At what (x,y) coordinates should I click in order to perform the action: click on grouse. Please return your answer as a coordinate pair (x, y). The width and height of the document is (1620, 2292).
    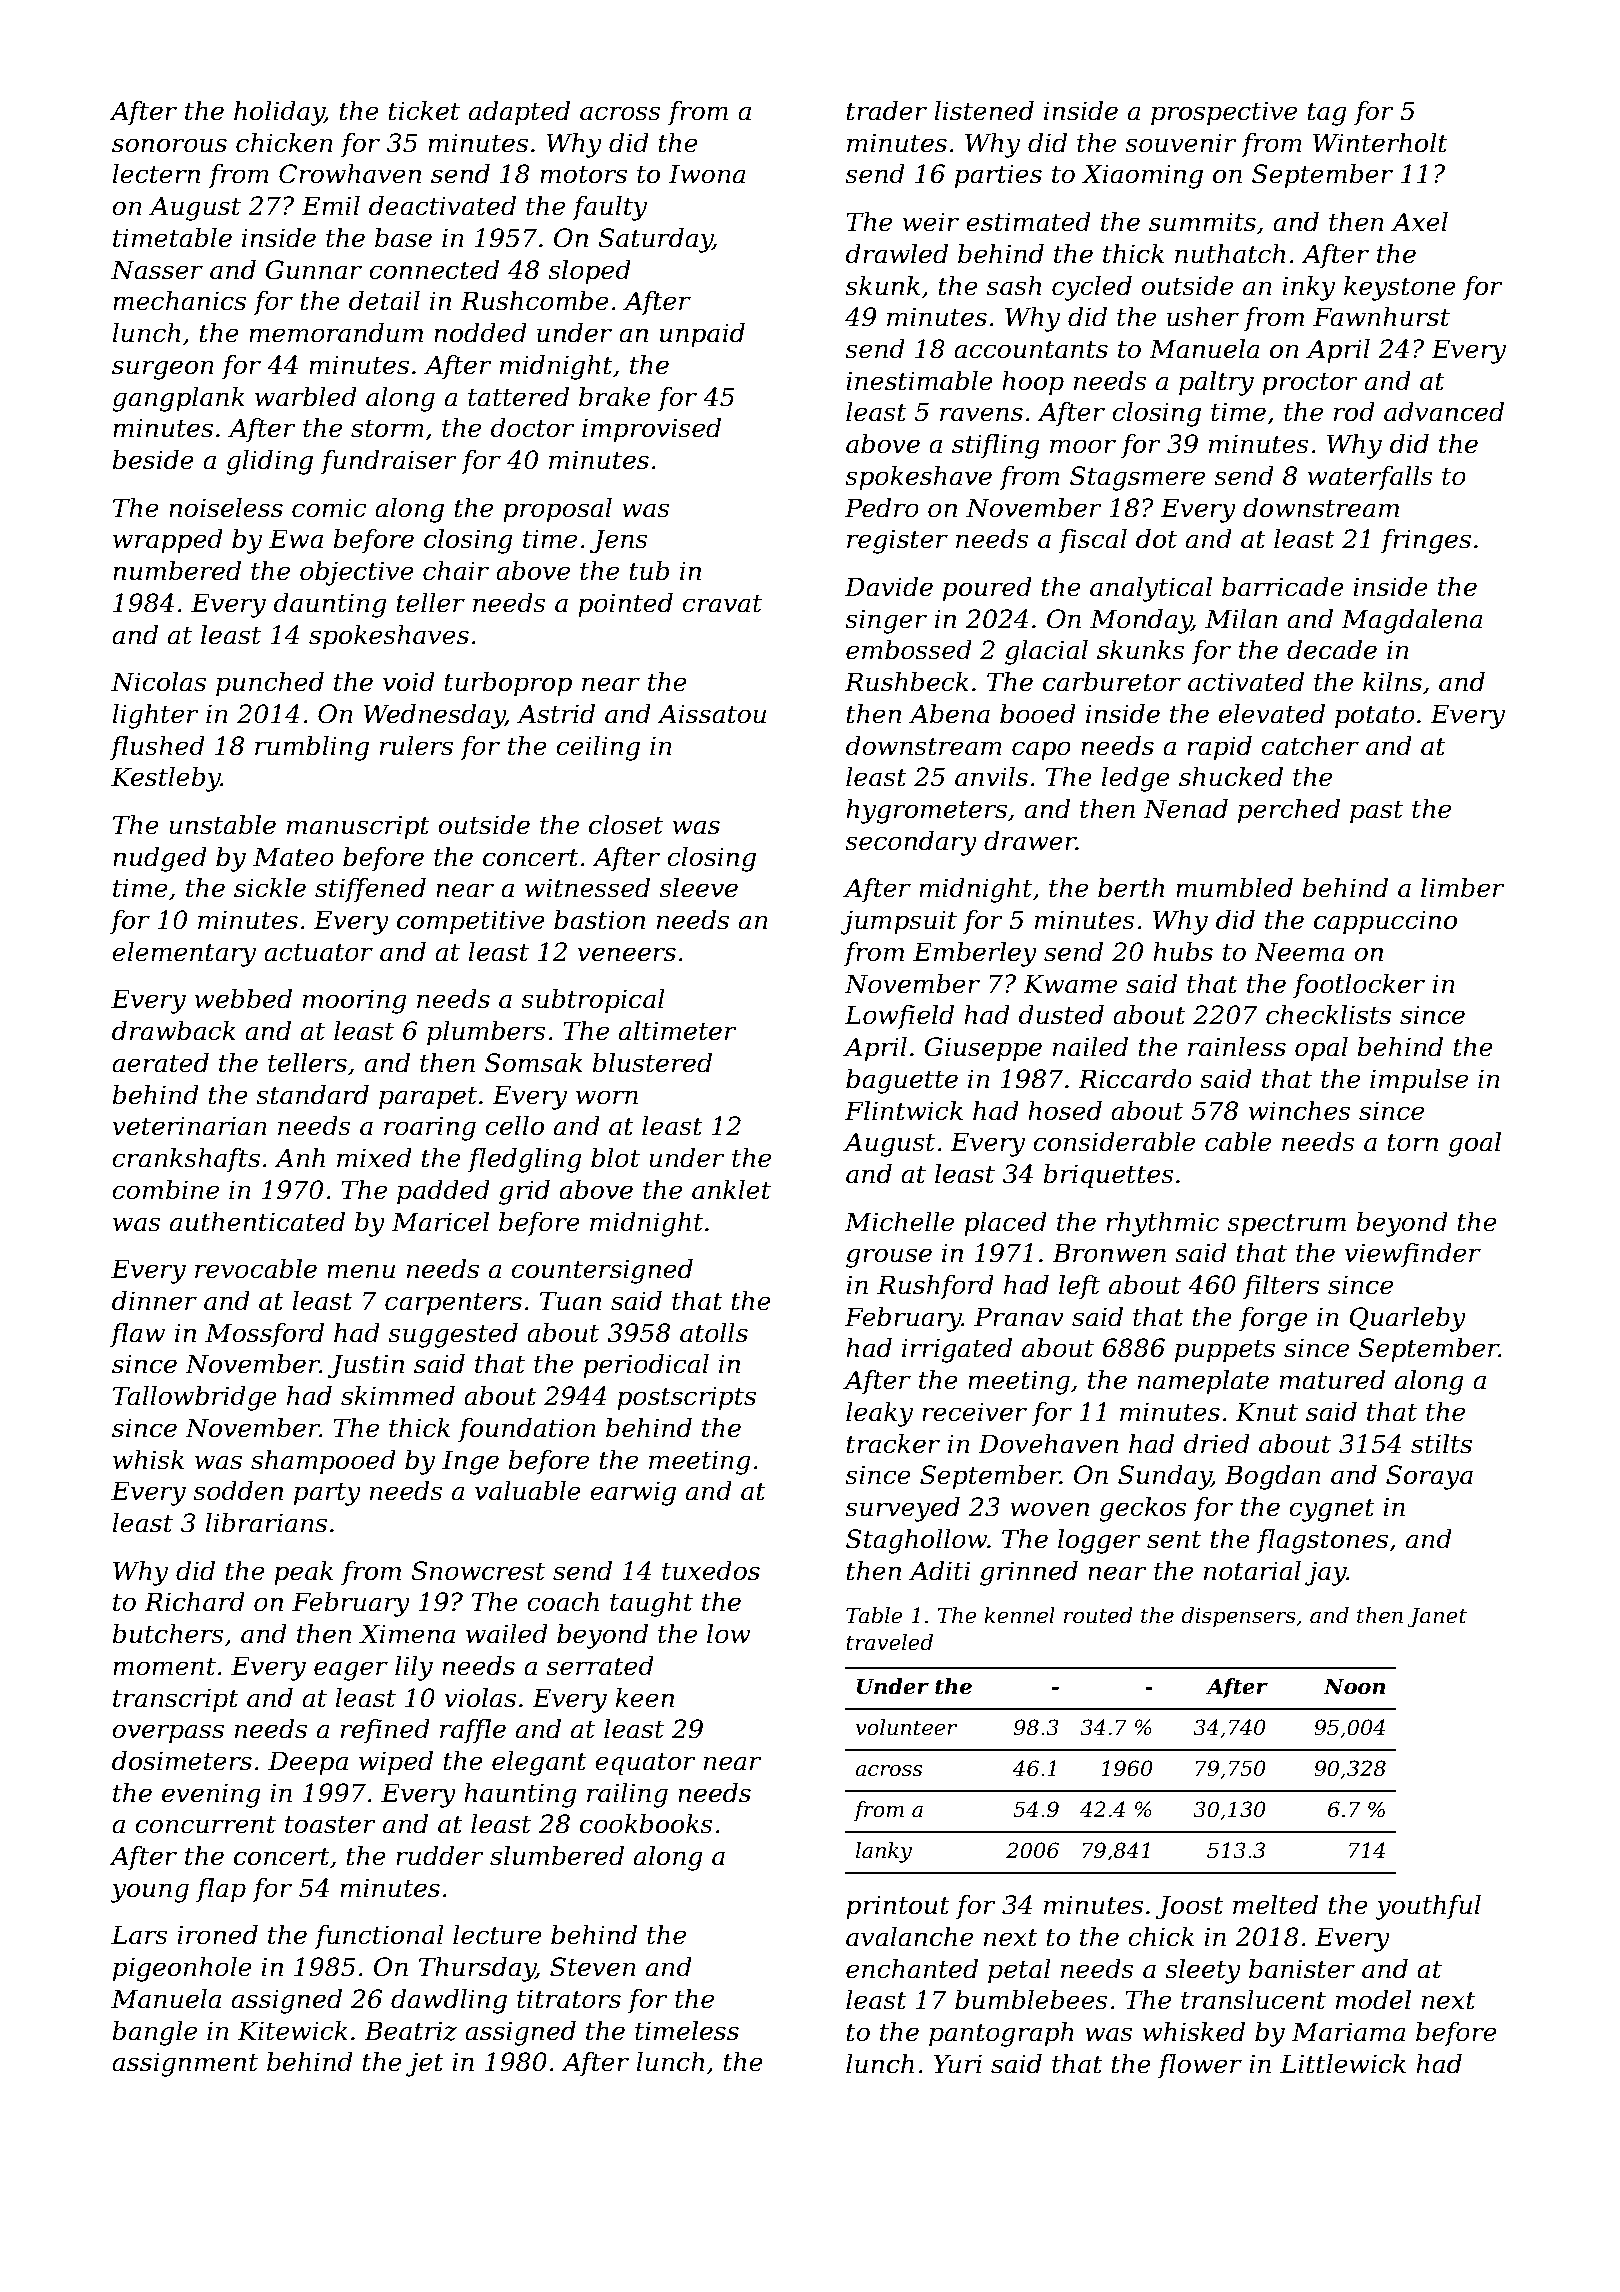
    Looking at the image, I should click on (889, 1258).
